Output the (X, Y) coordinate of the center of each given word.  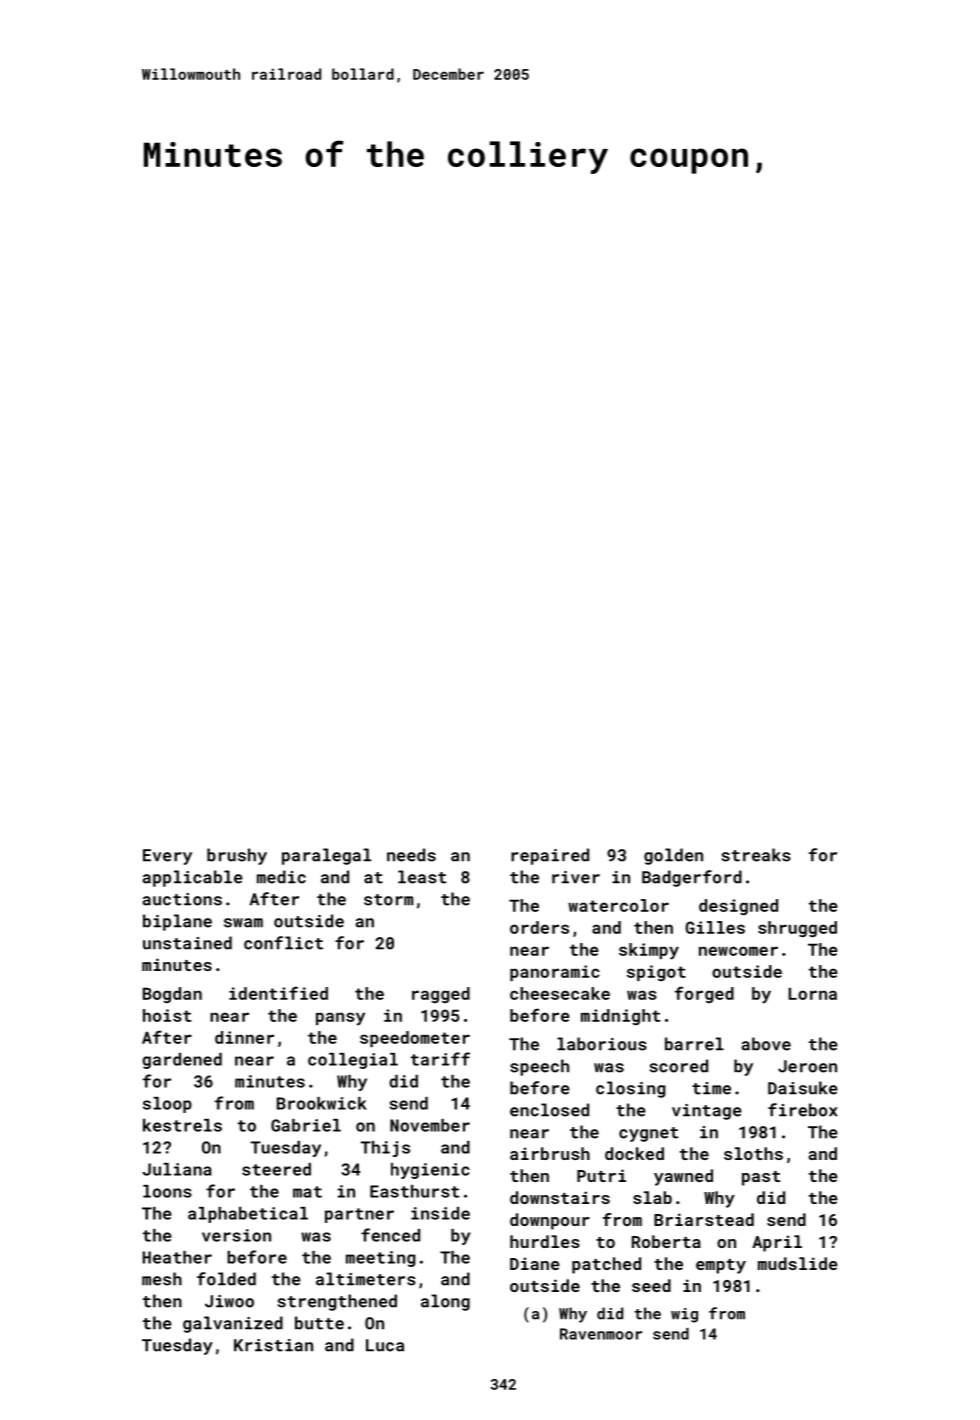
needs (411, 855)
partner (359, 1215)
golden (673, 856)
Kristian (273, 1345)
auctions (182, 899)
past (761, 1178)
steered (276, 1169)
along (445, 1302)
